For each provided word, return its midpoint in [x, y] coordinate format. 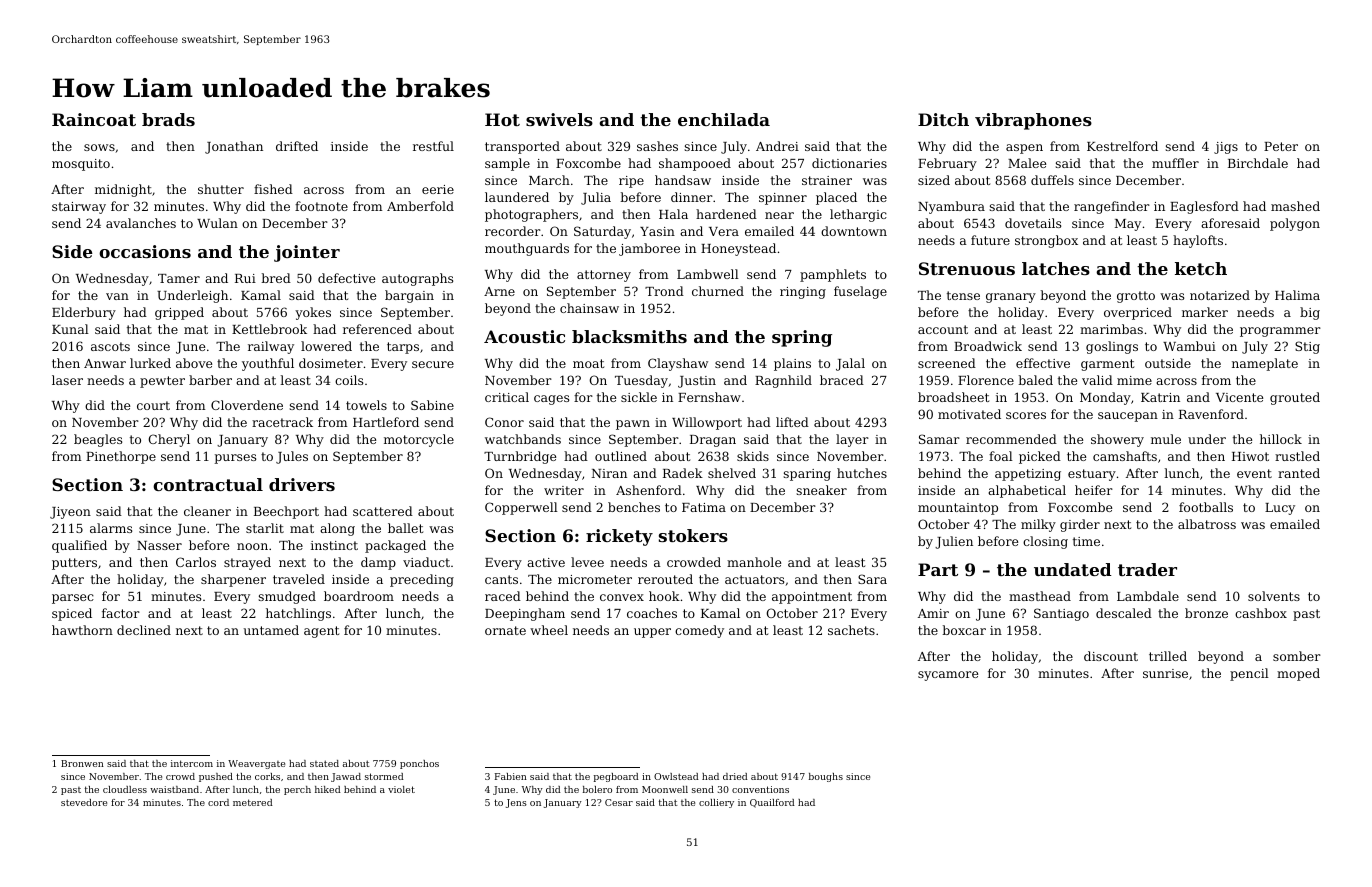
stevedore [84, 802]
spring [802, 338]
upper [652, 633]
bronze [1206, 613]
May [1128, 225]
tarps [403, 348]
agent [321, 632]
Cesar [619, 802]
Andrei [777, 146]
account [943, 329]
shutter [221, 189]
